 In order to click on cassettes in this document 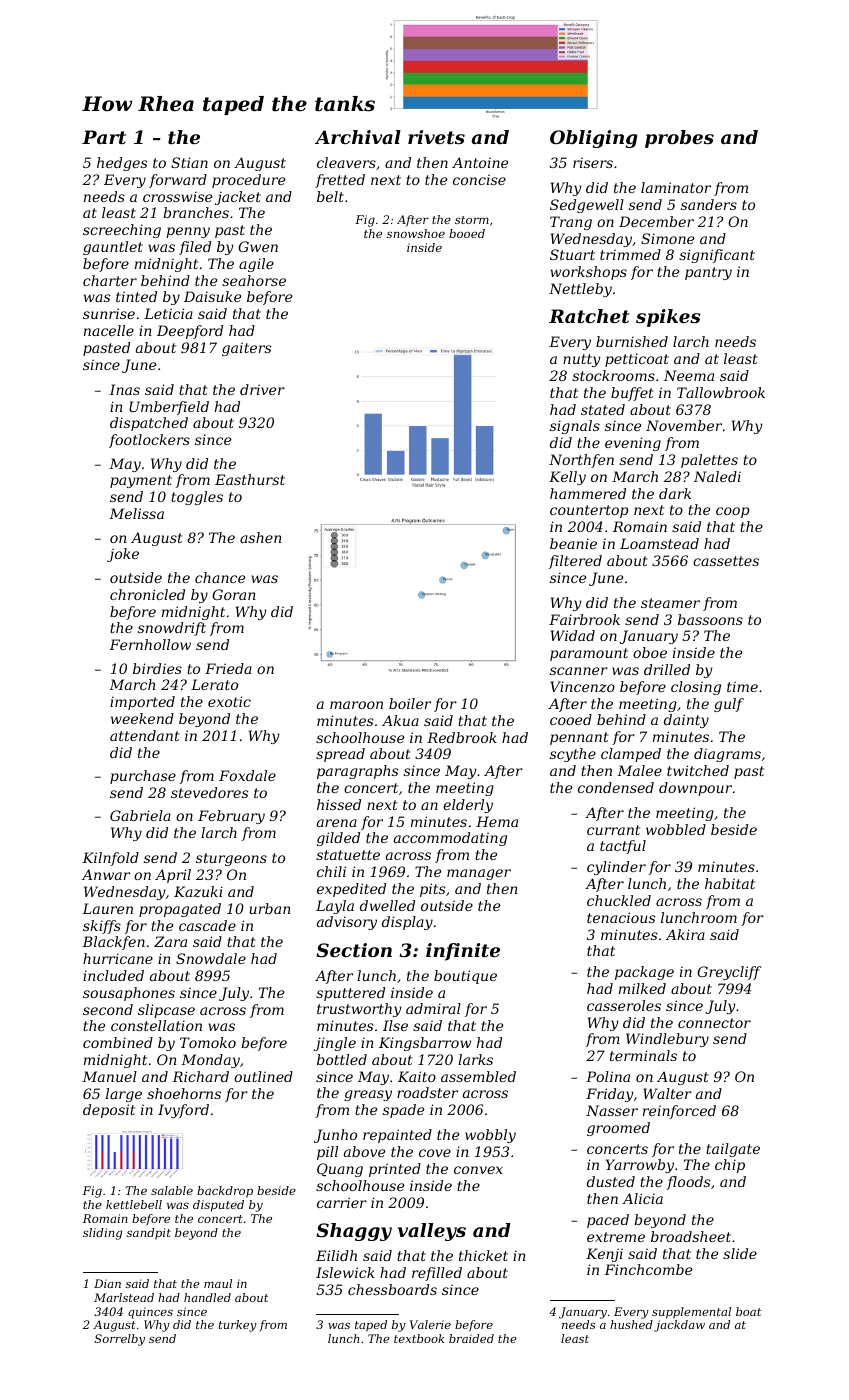, I will do `click(726, 561)`.
